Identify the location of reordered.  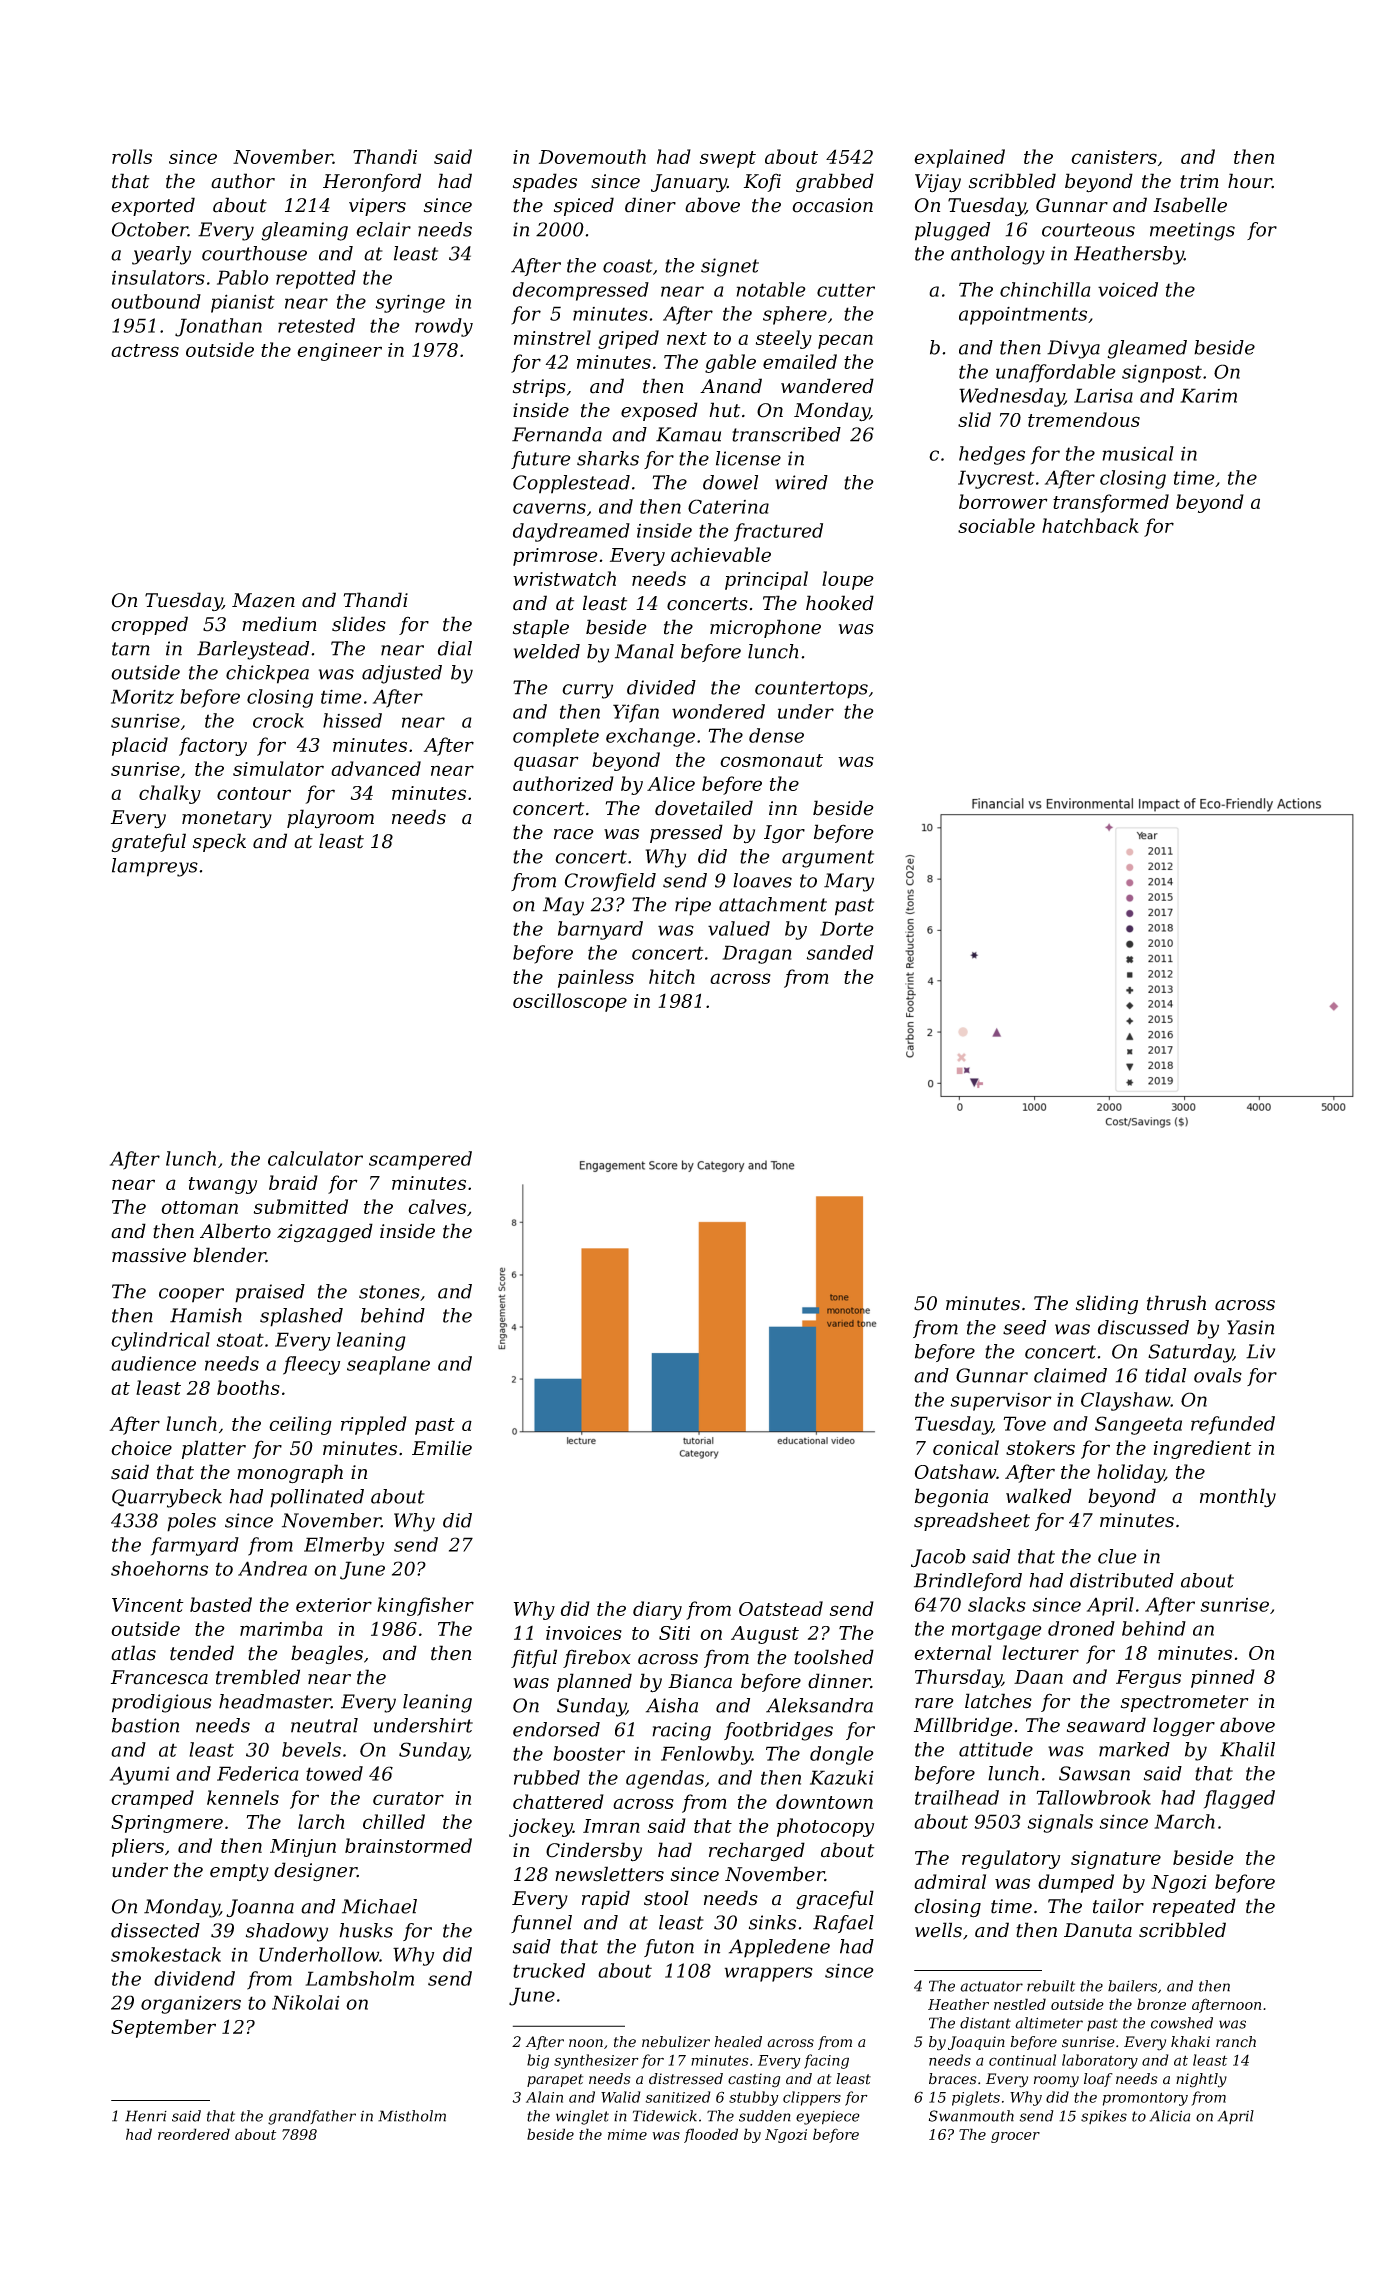
(194, 2134).
